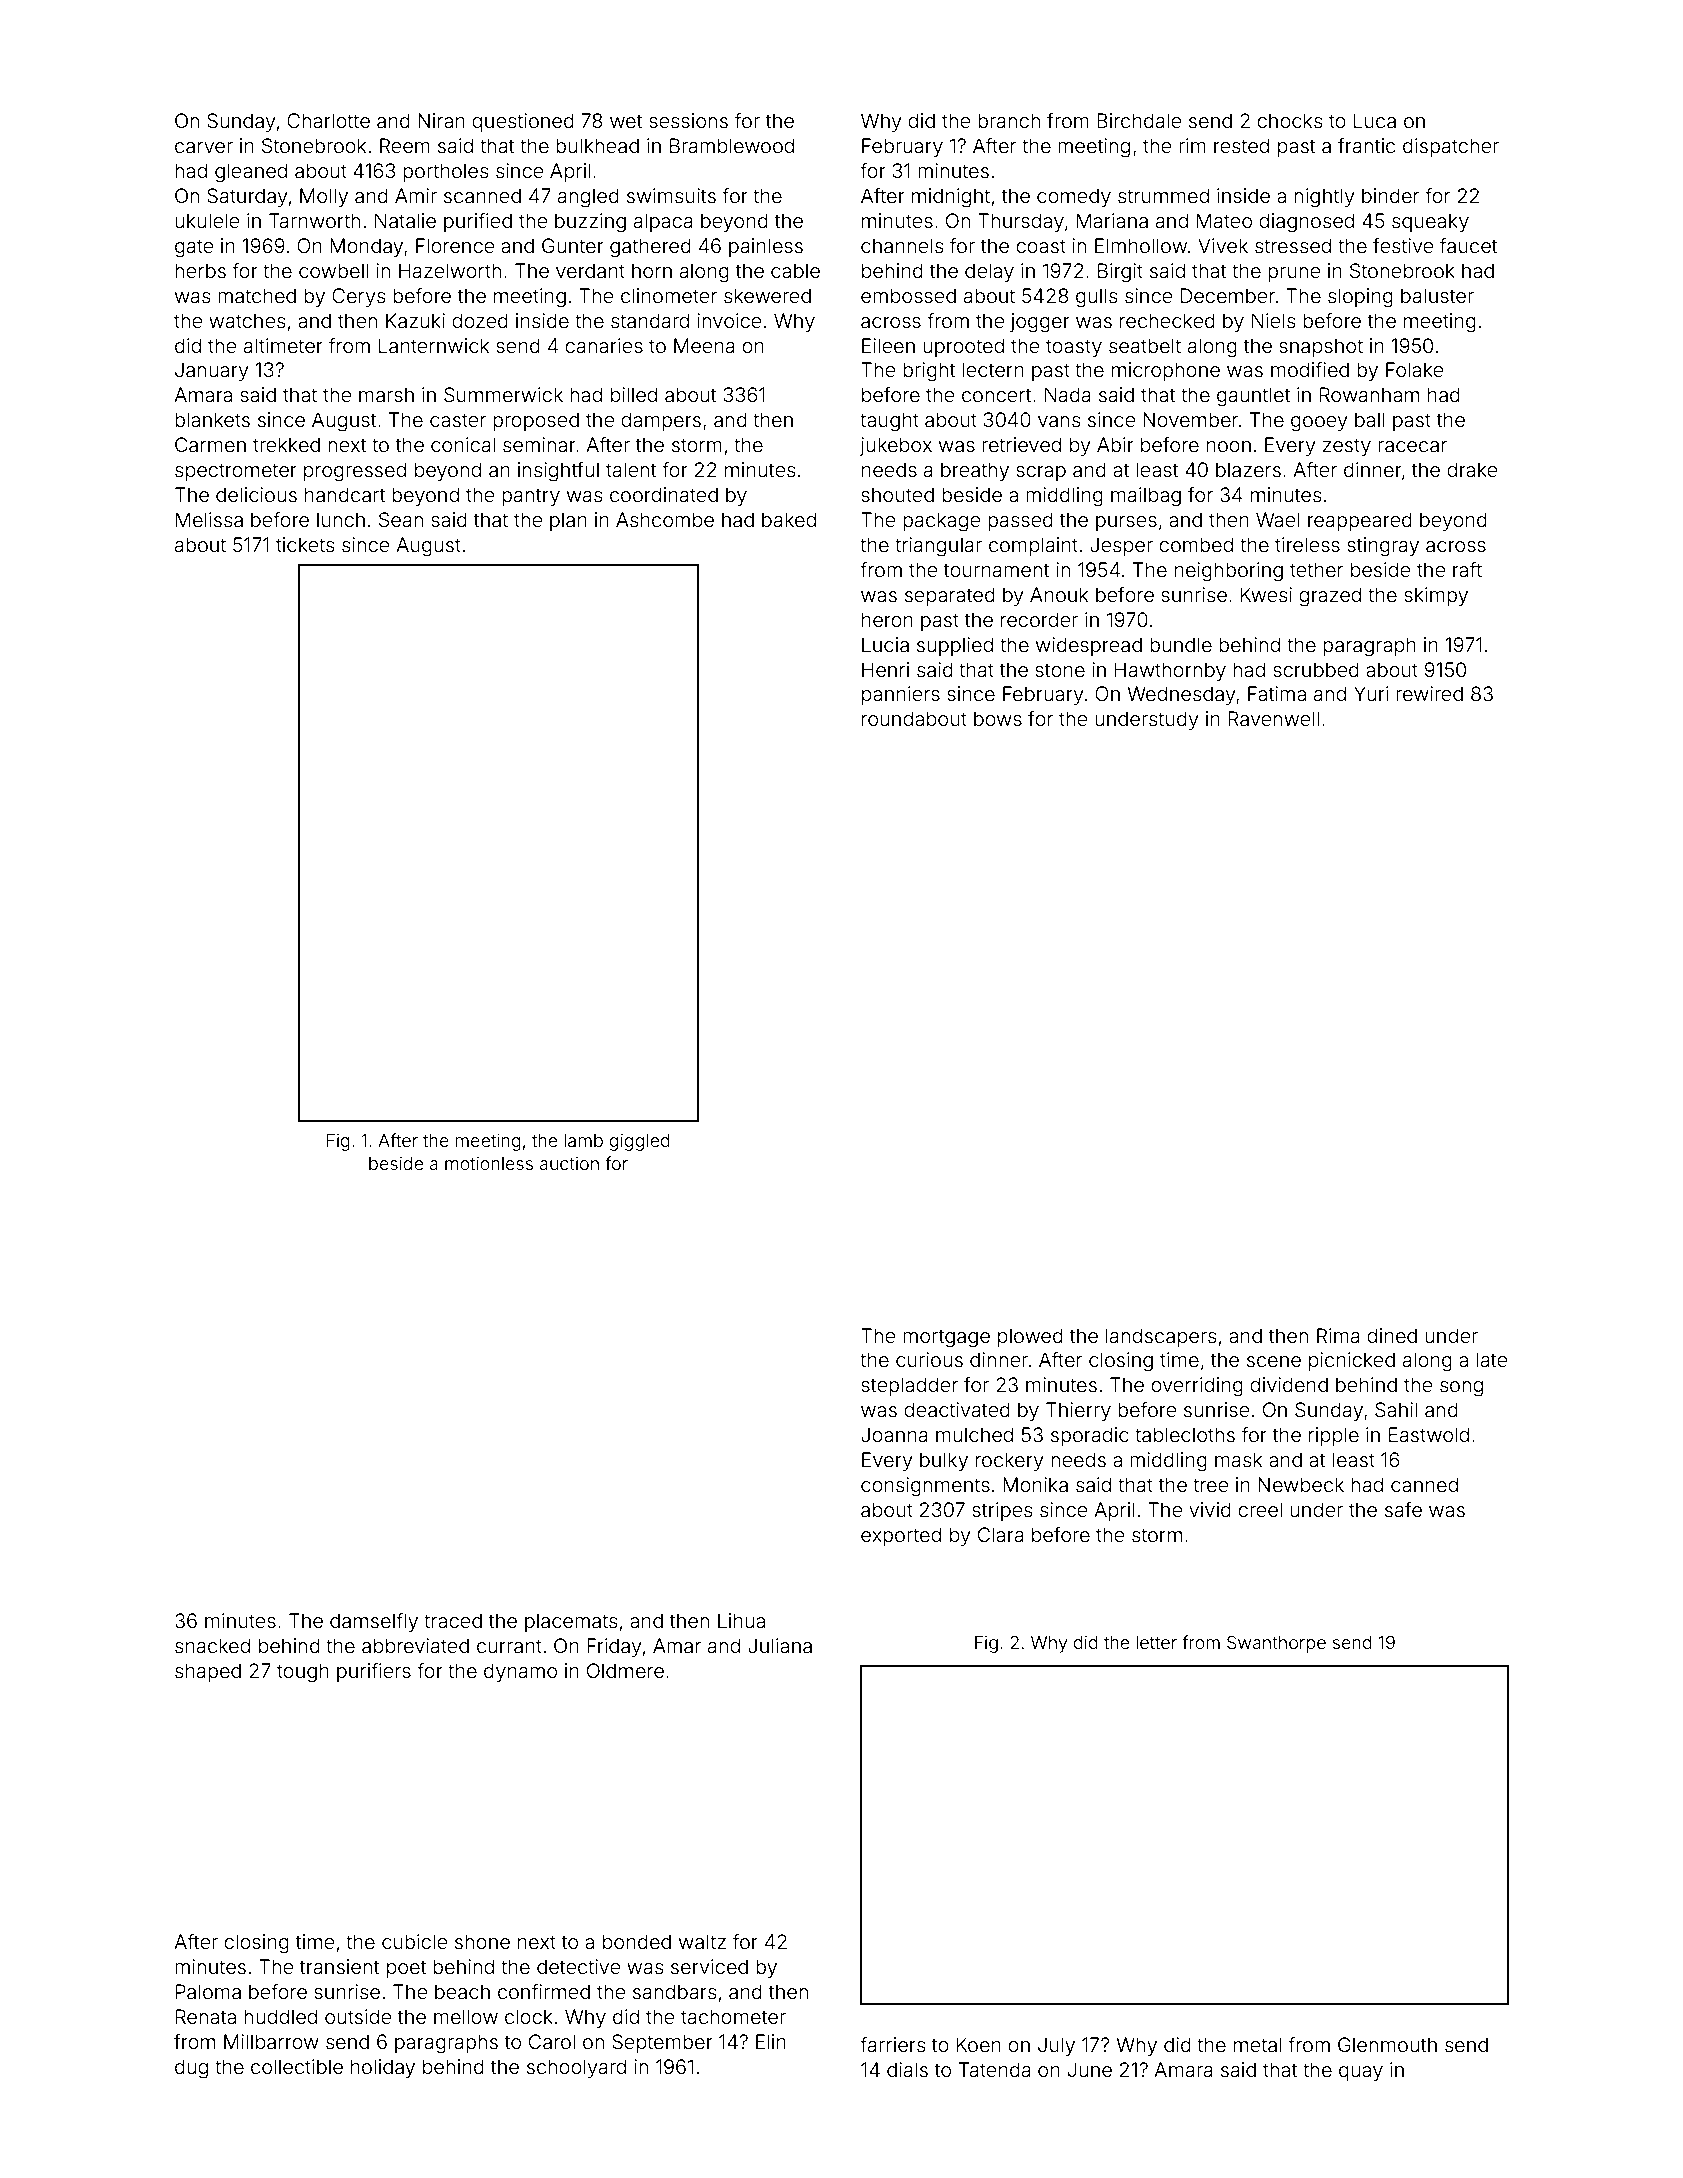  Describe the element at coordinates (1319, 424) in the screenshot. I see `gooey` at that location.
